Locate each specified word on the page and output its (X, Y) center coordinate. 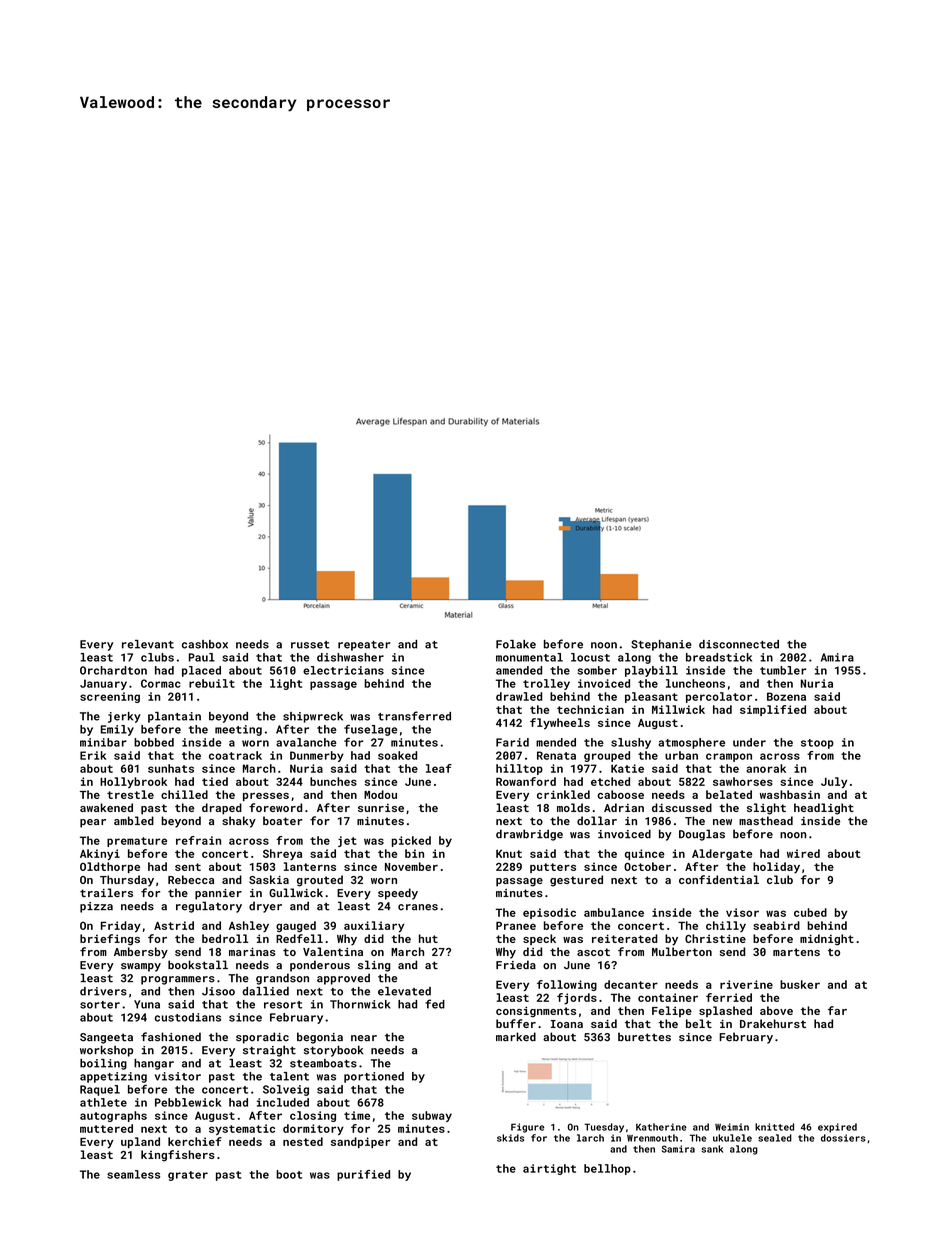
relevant (148, 644)
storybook (334, 1051)
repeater (364, 646)
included (283, 1102)
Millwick (678, 709)
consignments (536, 1012)
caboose (621, 794)
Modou (380, 794)
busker (800, 984)
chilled (184, 794)
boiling (103, 1064)
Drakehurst (773, 1023)
